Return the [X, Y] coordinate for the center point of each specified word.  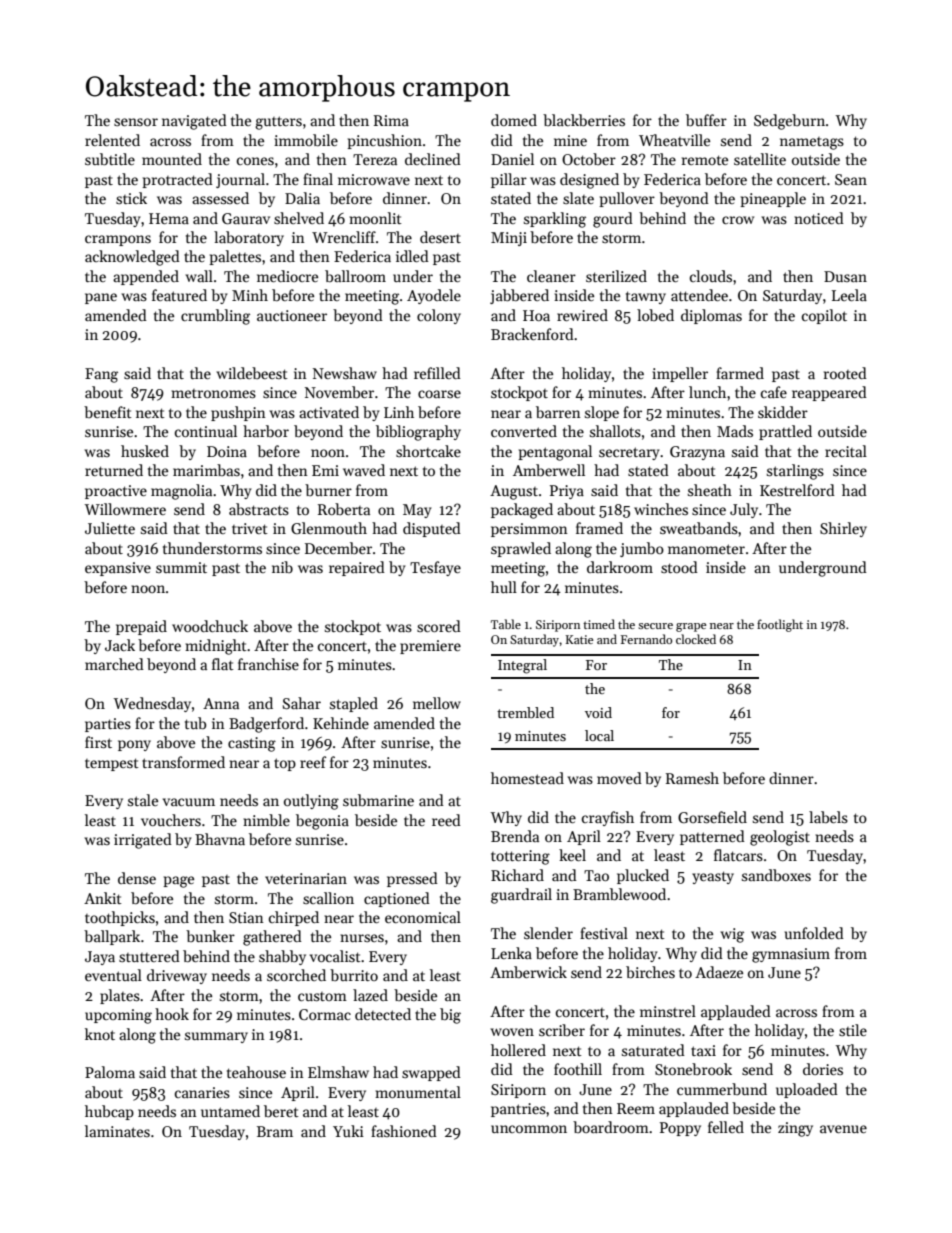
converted [524, 431]
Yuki [348, 1131]
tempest [112, 764]
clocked [696, 639]
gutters [278, 123]
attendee [699, 295]
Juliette [110, 528]
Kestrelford [797, 490]
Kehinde [341, 723]
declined [433, 159]
